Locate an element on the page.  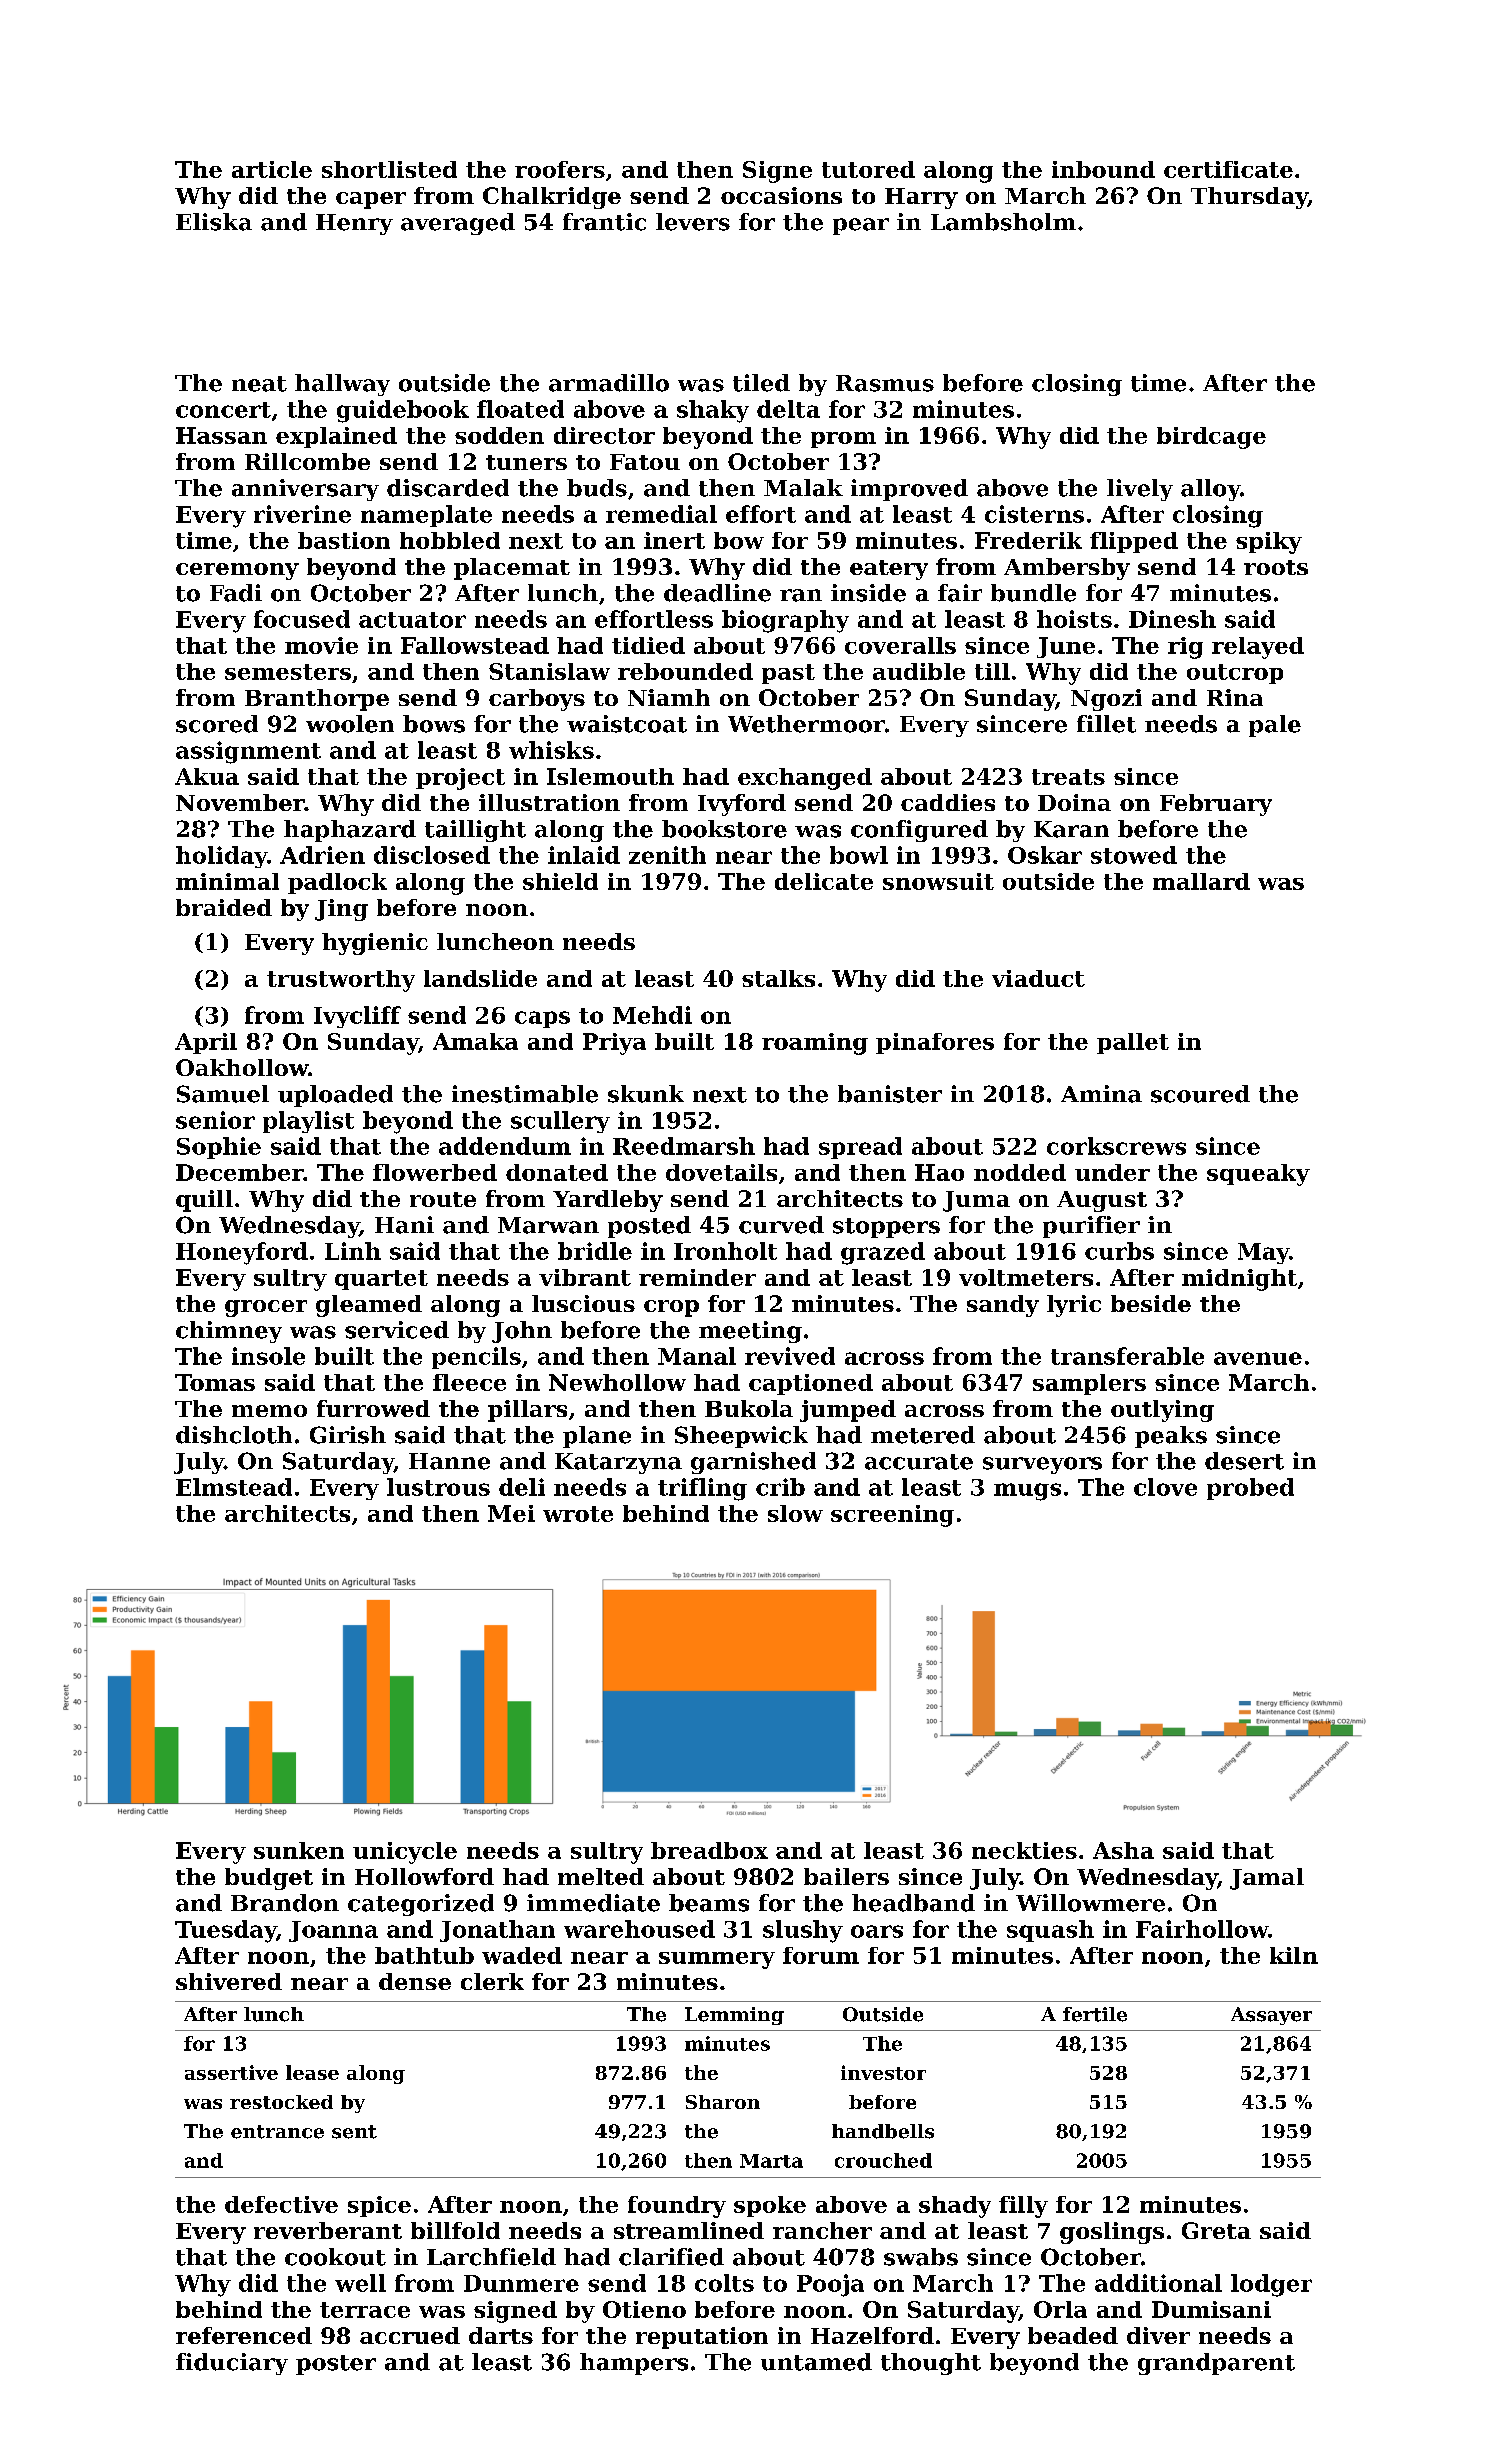
breadbox is located at coordinates (709, 1850).
